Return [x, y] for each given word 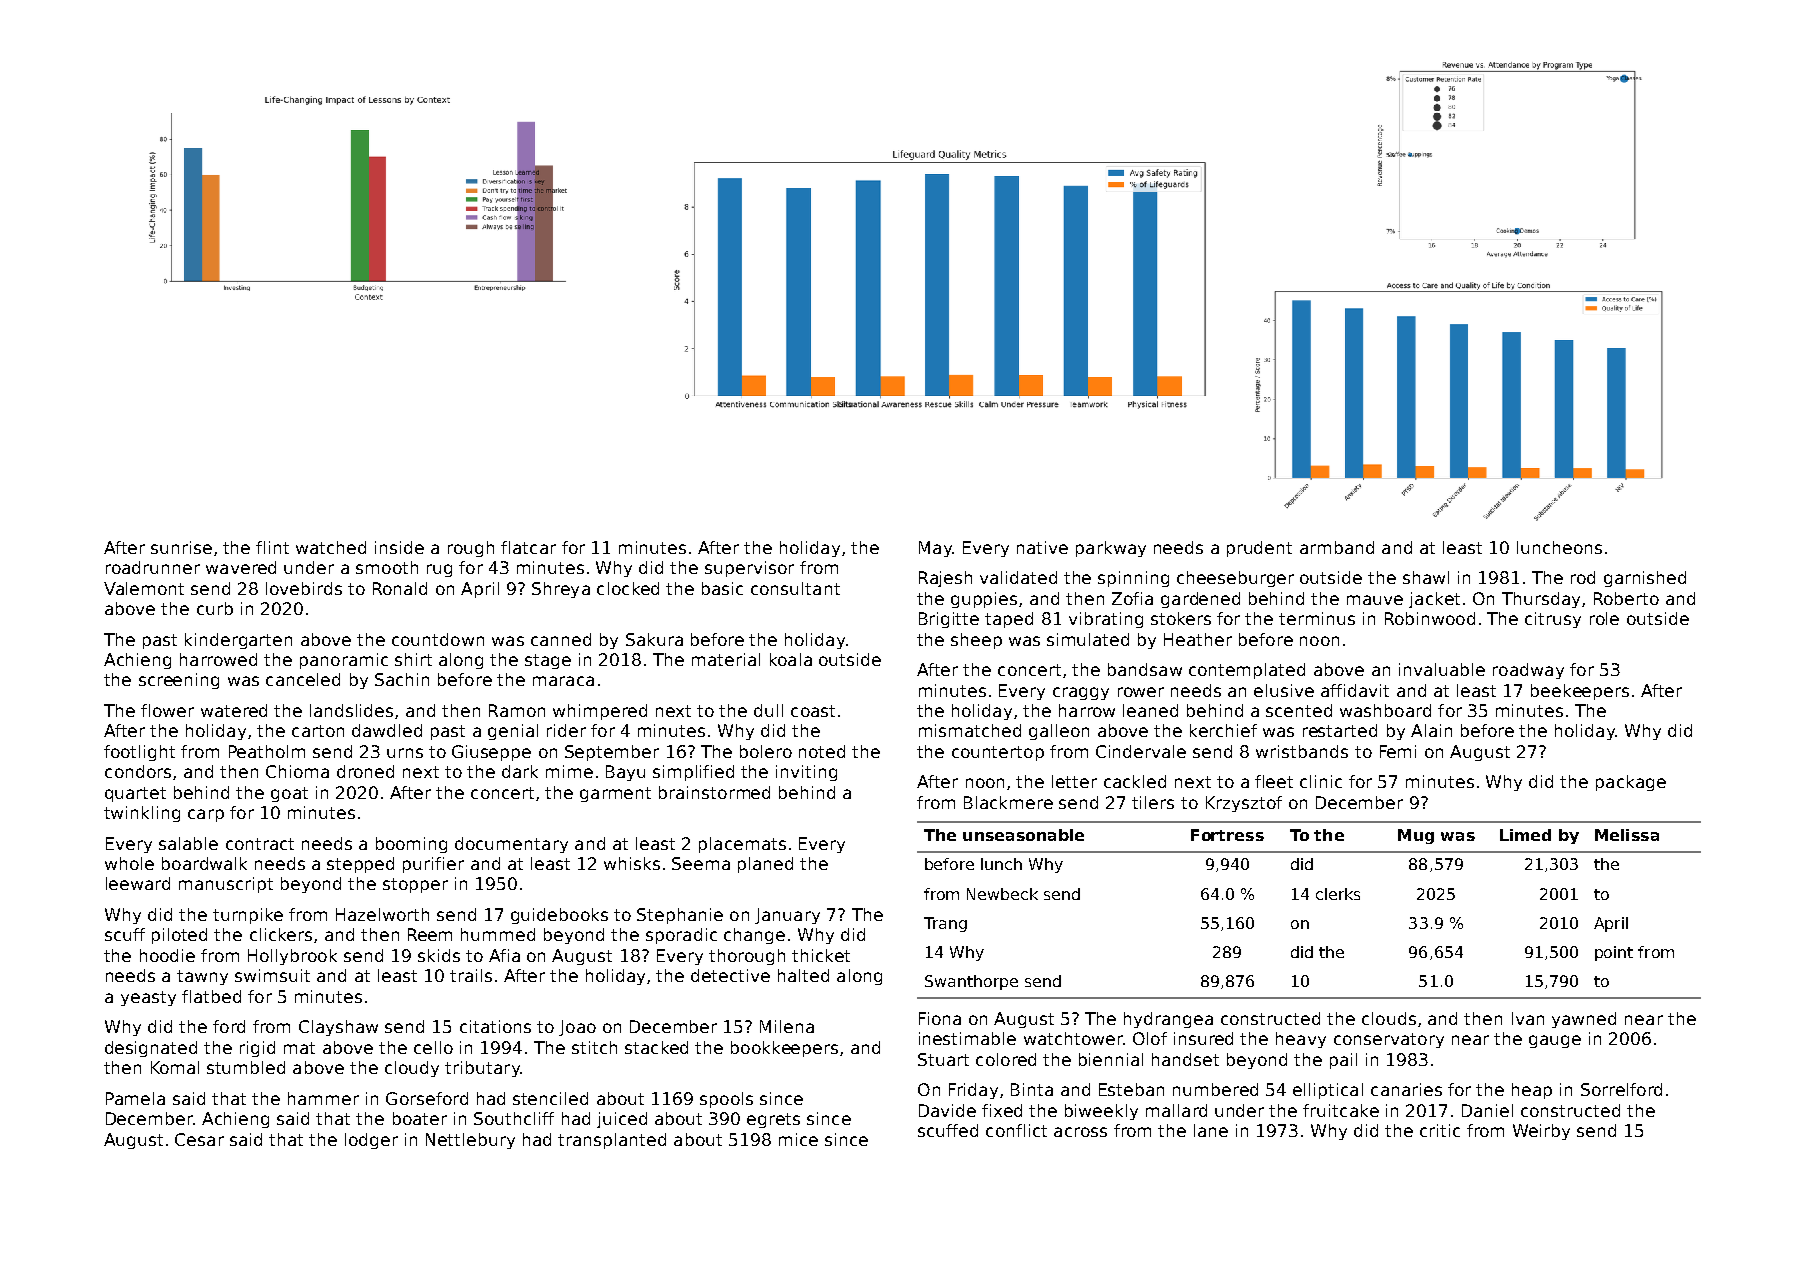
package [1631, 783]
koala [791, 659]
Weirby [1541, 1132]
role [1604, 618]
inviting [806, 773]
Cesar [199, 1139]
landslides [351, 710]
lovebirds [304, 588]
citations [495, 1026]
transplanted [612, 1141]
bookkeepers [784, 1049]
